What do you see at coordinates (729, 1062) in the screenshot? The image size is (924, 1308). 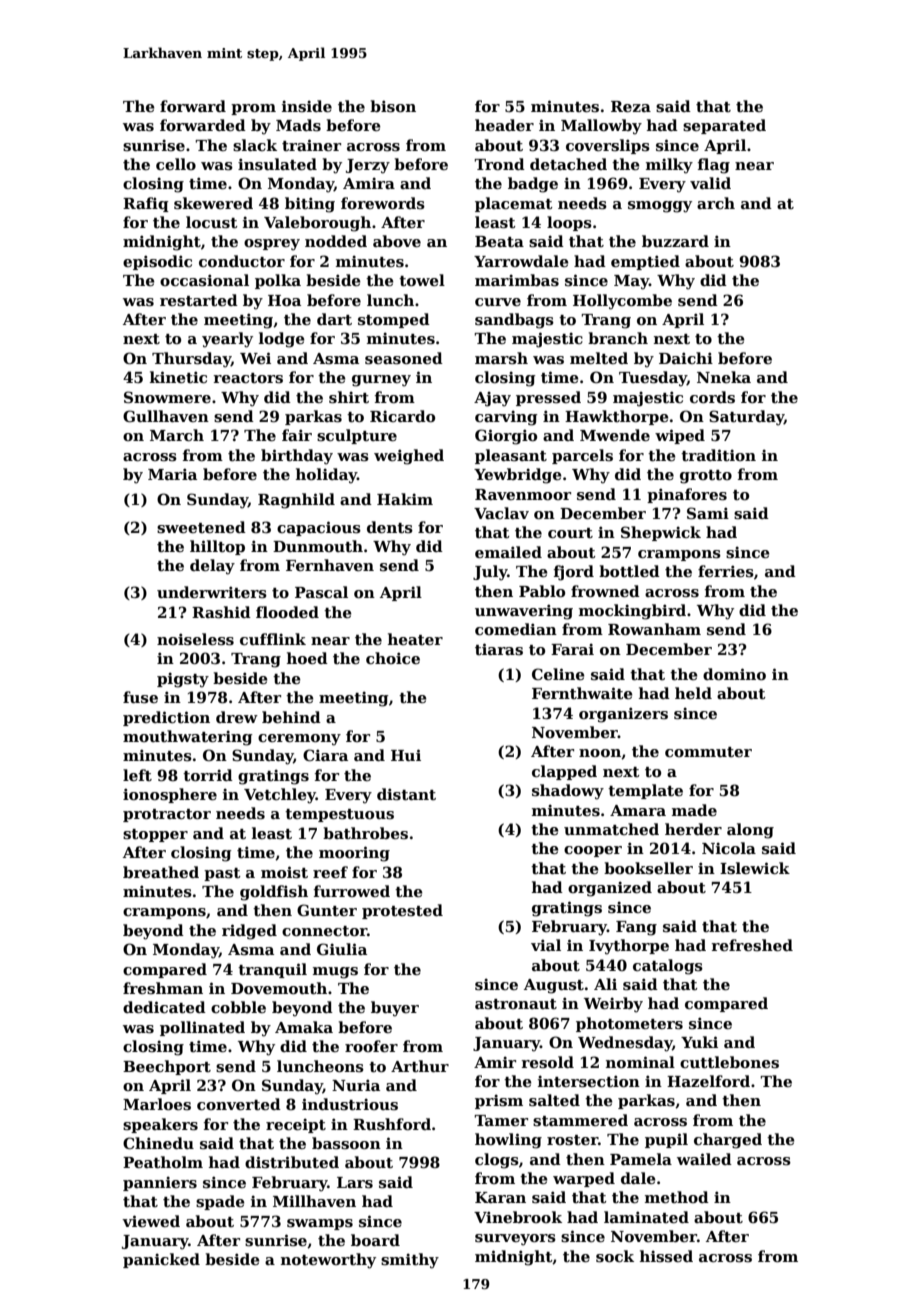 I see `cuttlebones` at bounding box center [729, 1062].
